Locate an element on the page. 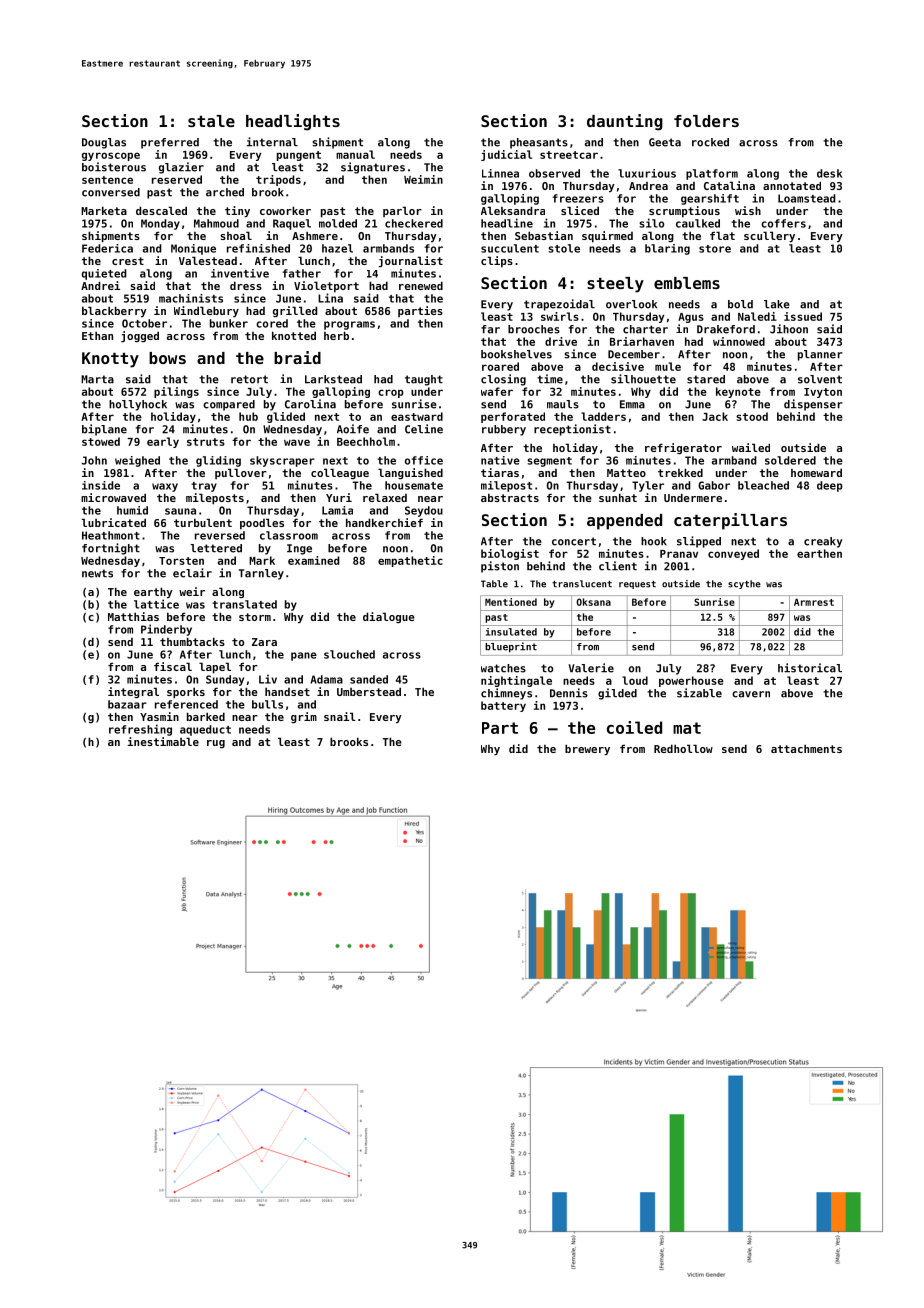 The width and height of the document is (924, 1308). abstracts is located at coordinates (510, 497).
